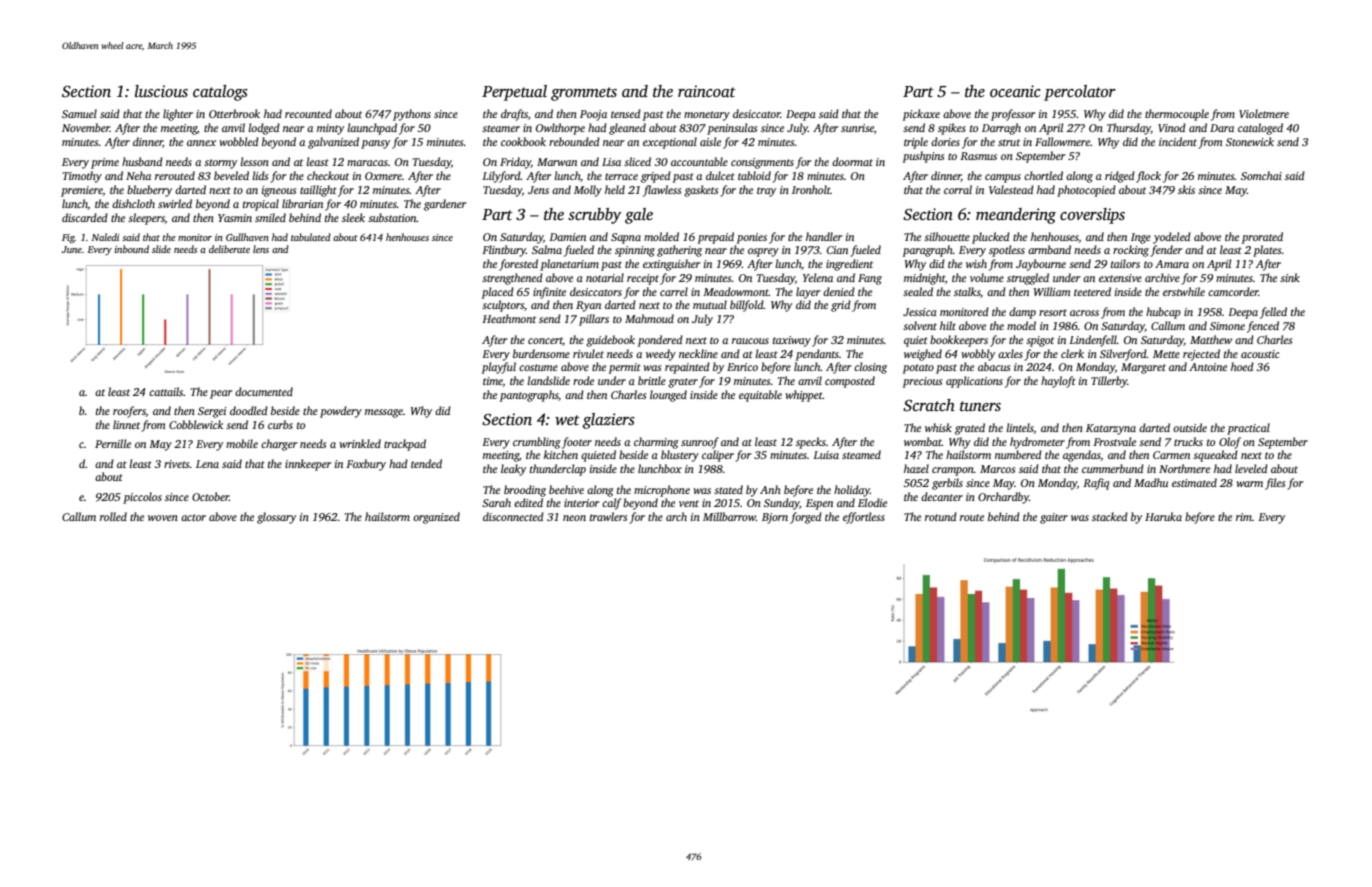 The image size is (1372, 887). What do you see at coordinates (1251, 468) in the screenshot?
I see `leveled` at bounding box center [1251, 468].
